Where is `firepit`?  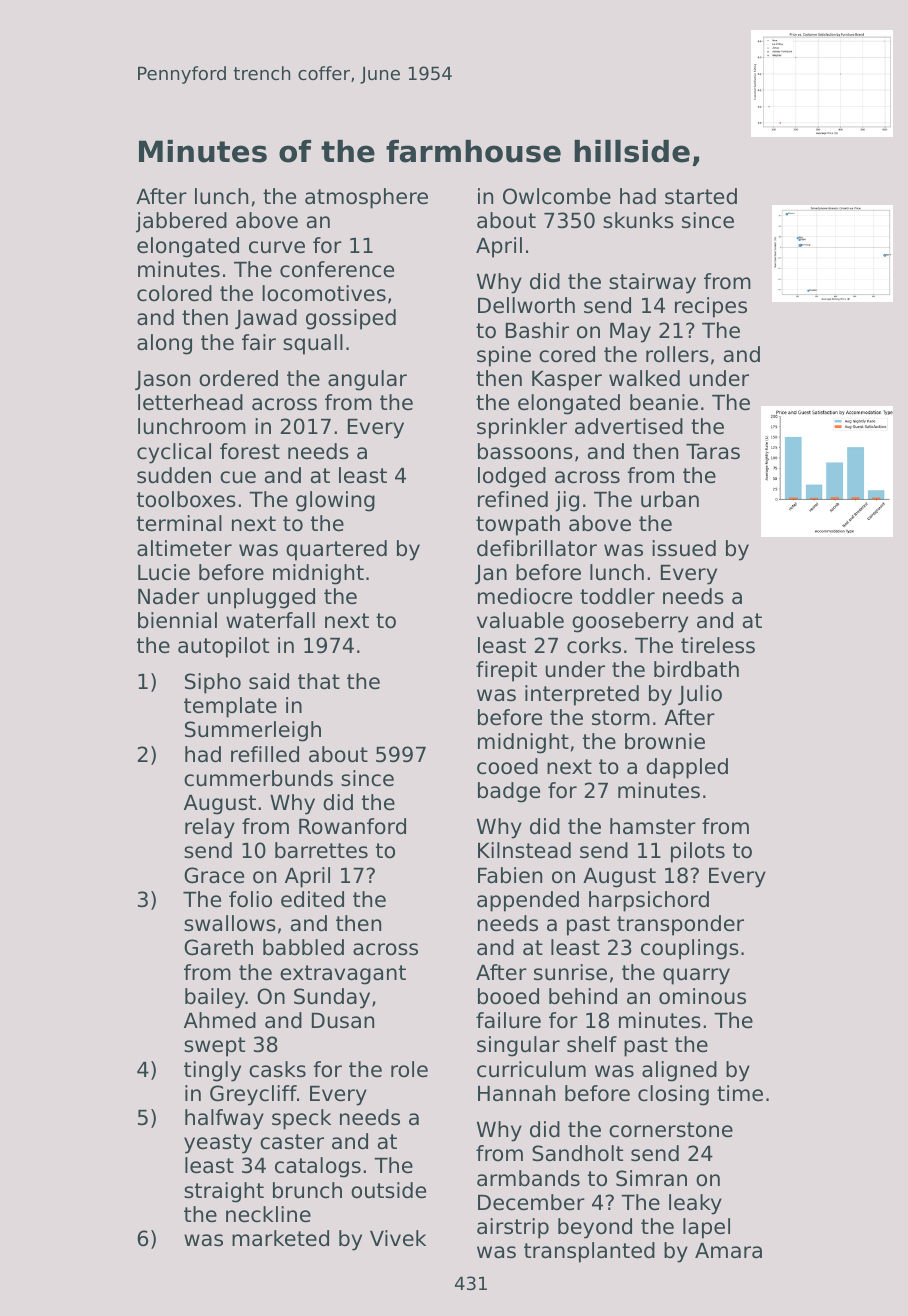 firepit is located at coordinates (506, 671).
